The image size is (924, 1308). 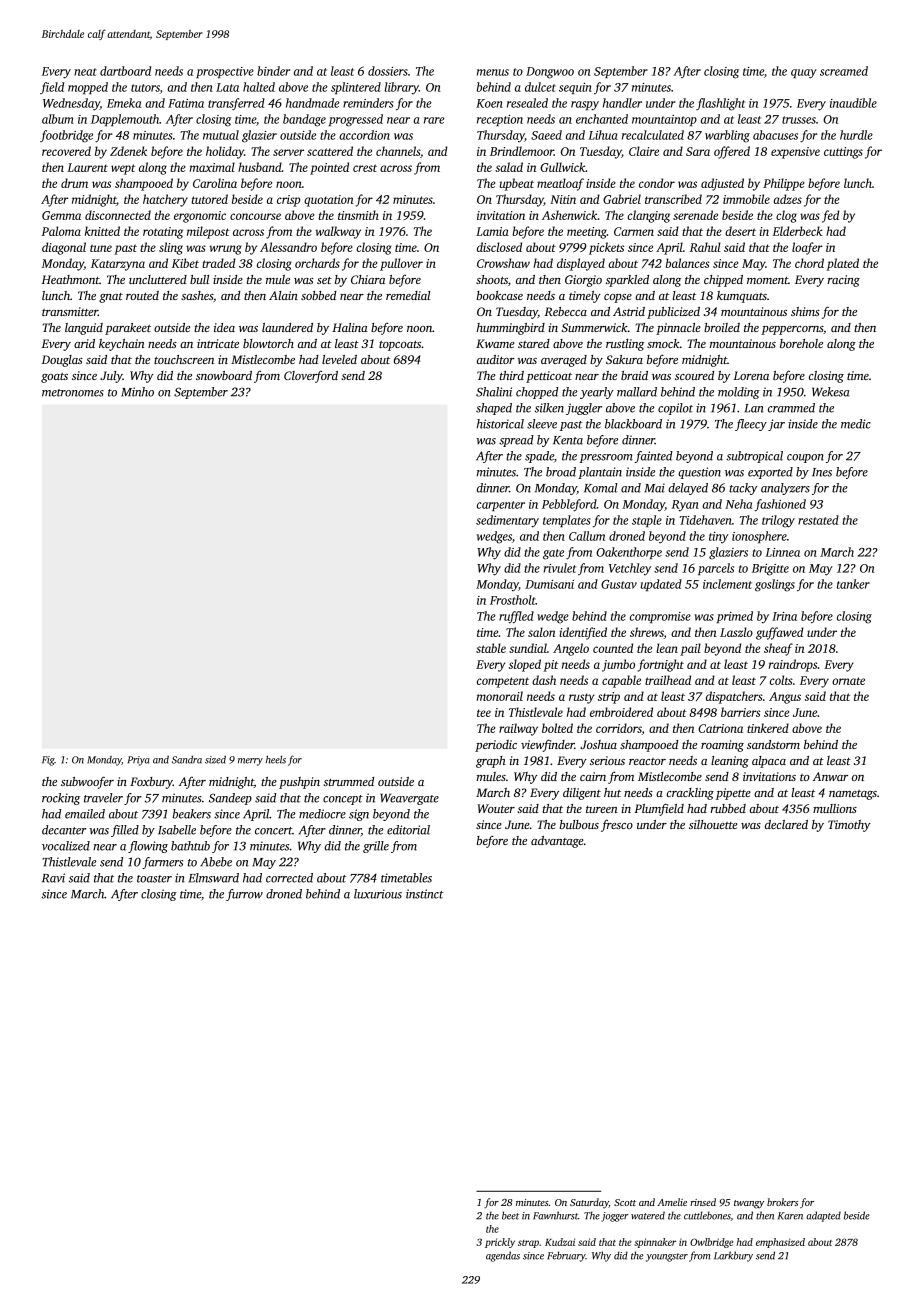 I want to click on stable, so click(x=491, y=648).
